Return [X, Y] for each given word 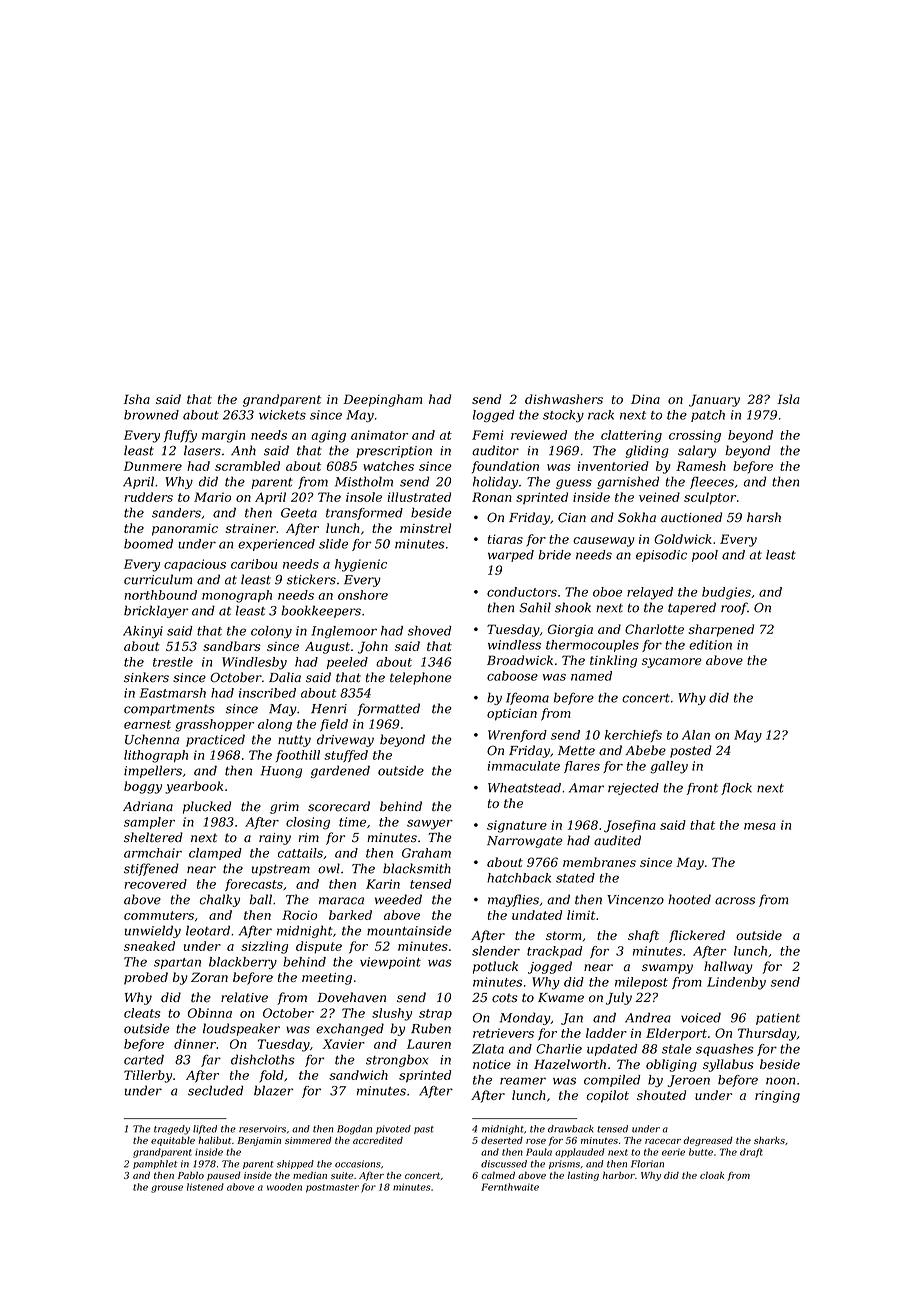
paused [224, 1176]
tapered [692, 608]
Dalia [285, 677]
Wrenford [517, 736]
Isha [137, 399]
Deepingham [382, 400]
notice [492, 1064]
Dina [645, 399]
